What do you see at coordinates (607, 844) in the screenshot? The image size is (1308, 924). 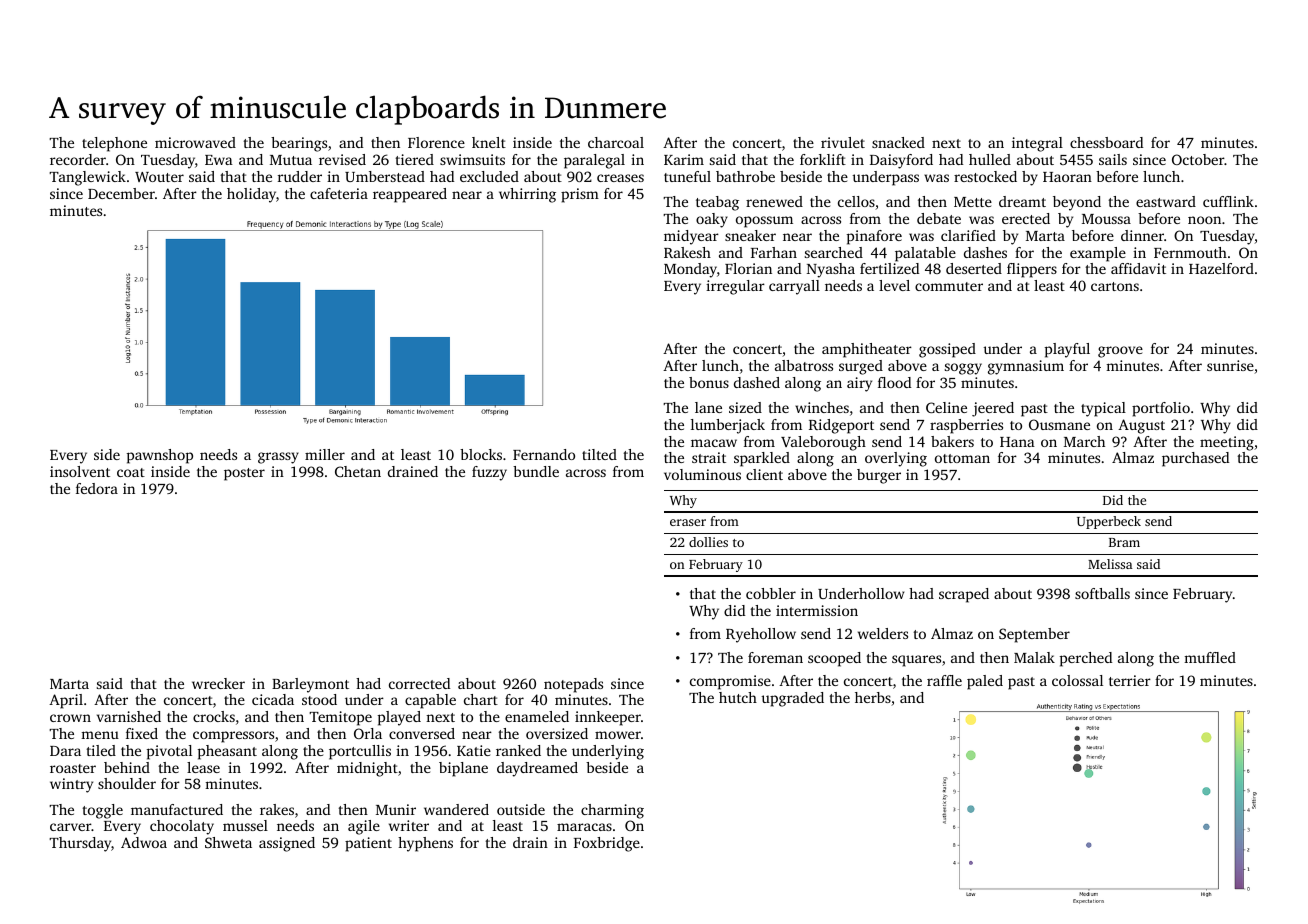 I see `Foxbridge` at bounding box center [607, 844].
